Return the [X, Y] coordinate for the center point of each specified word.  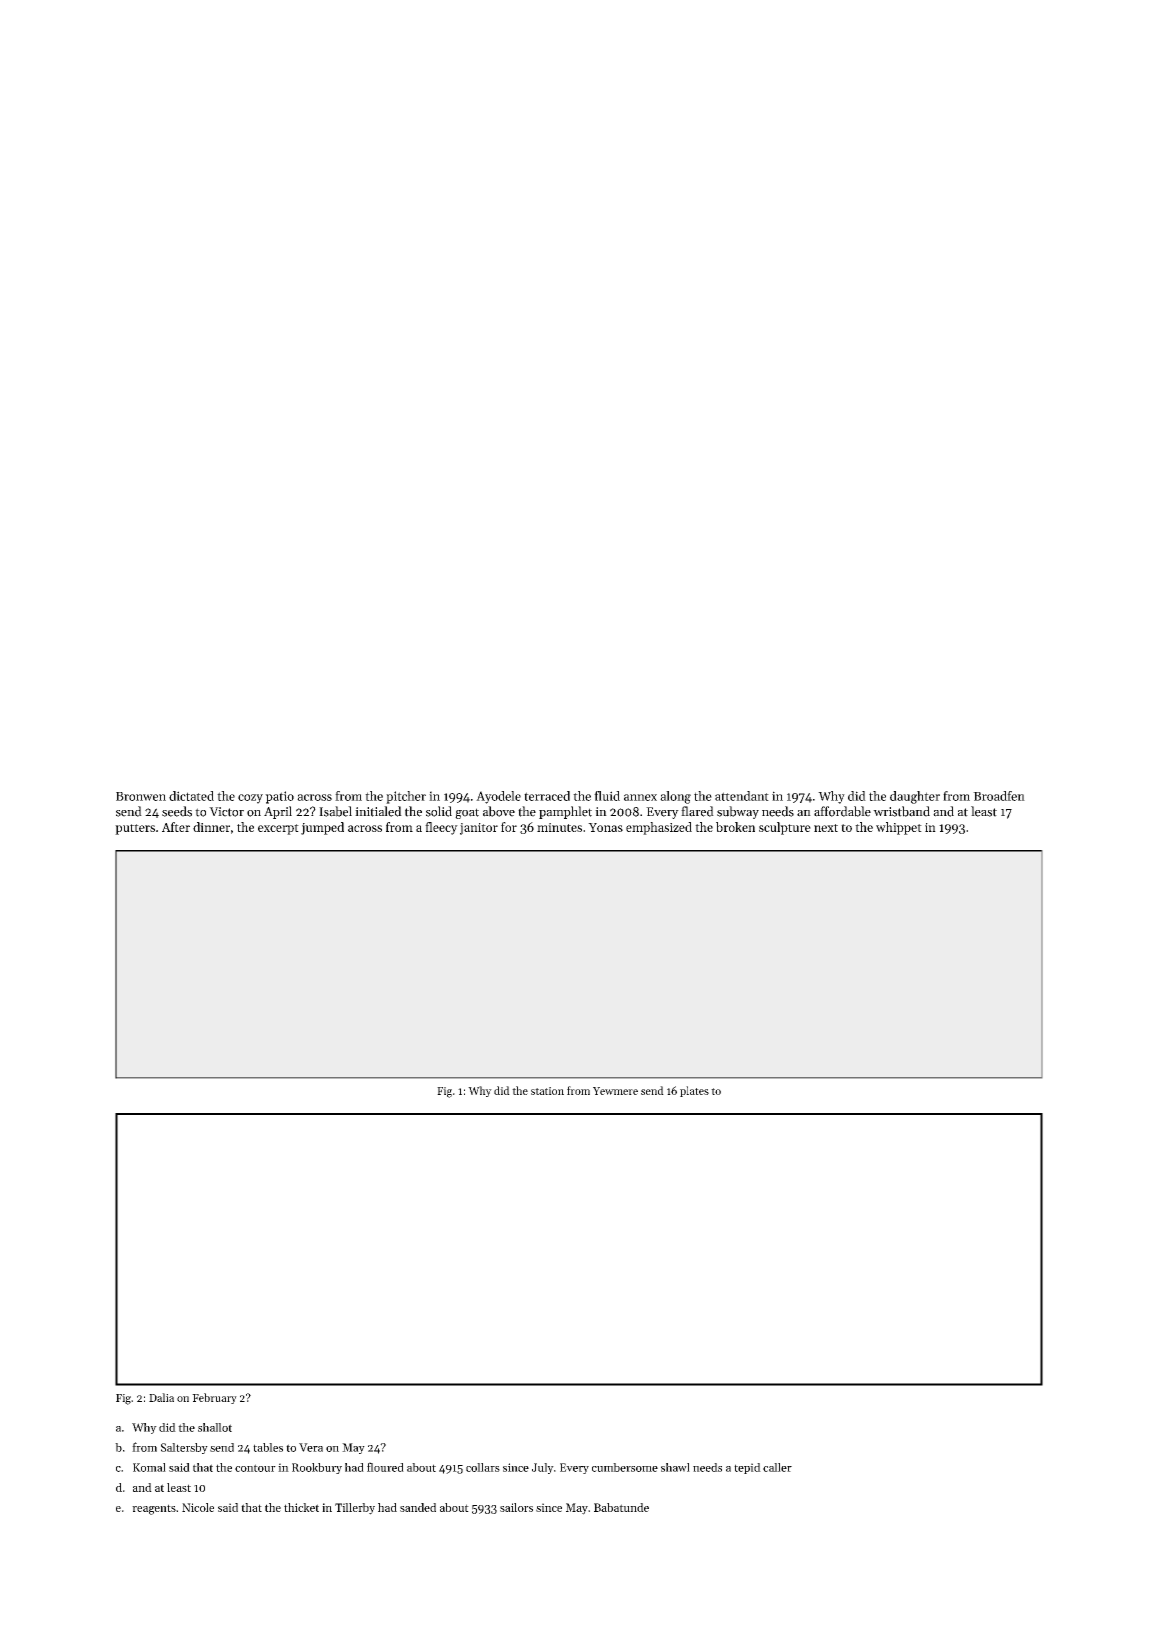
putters [135, 829]
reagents [154, 1509]
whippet [899, 828]
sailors [516, 1507]
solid [439, 811]
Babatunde [621, 1507]
